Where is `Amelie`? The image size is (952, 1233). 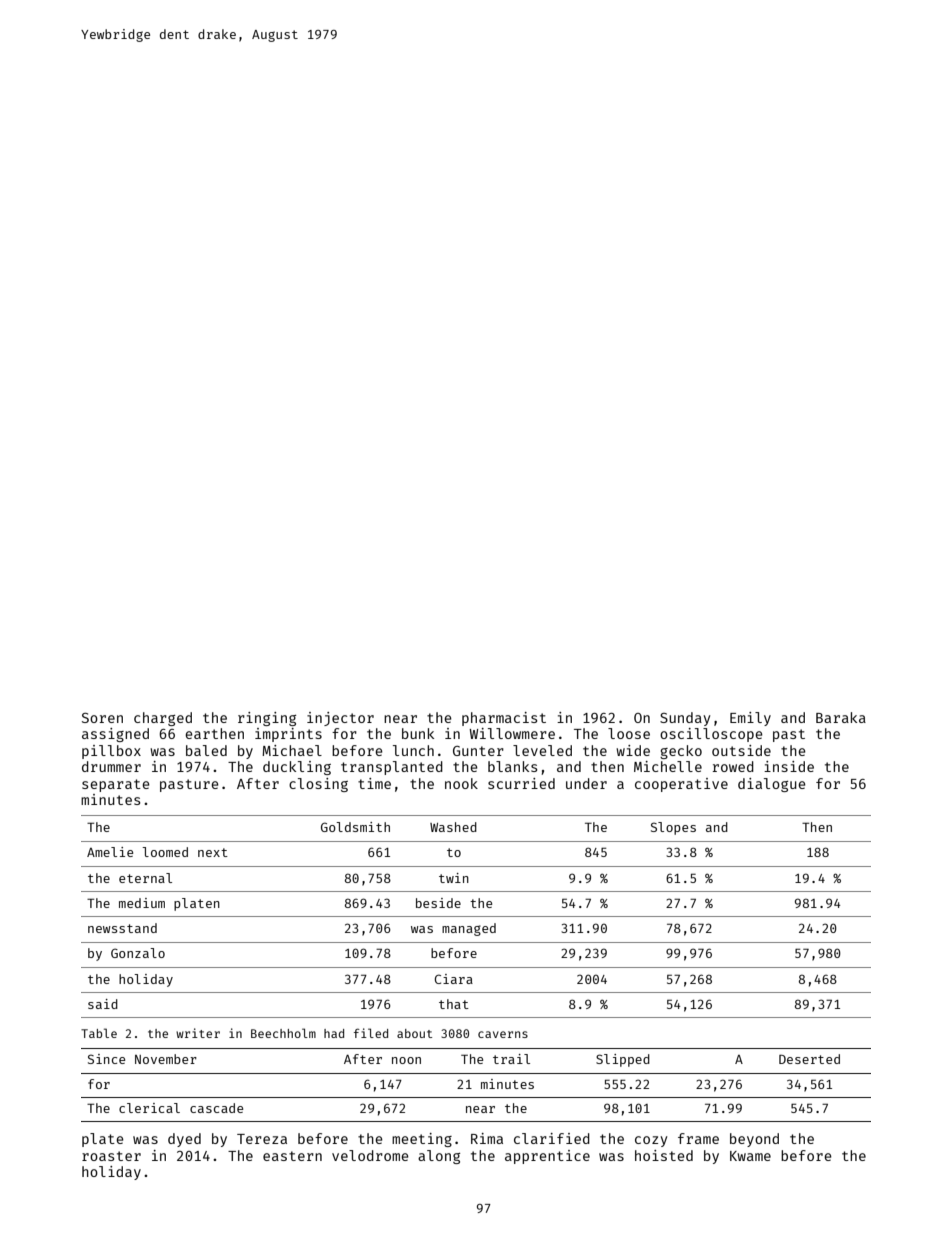 Amelie is located at coordinates (110, 852).
